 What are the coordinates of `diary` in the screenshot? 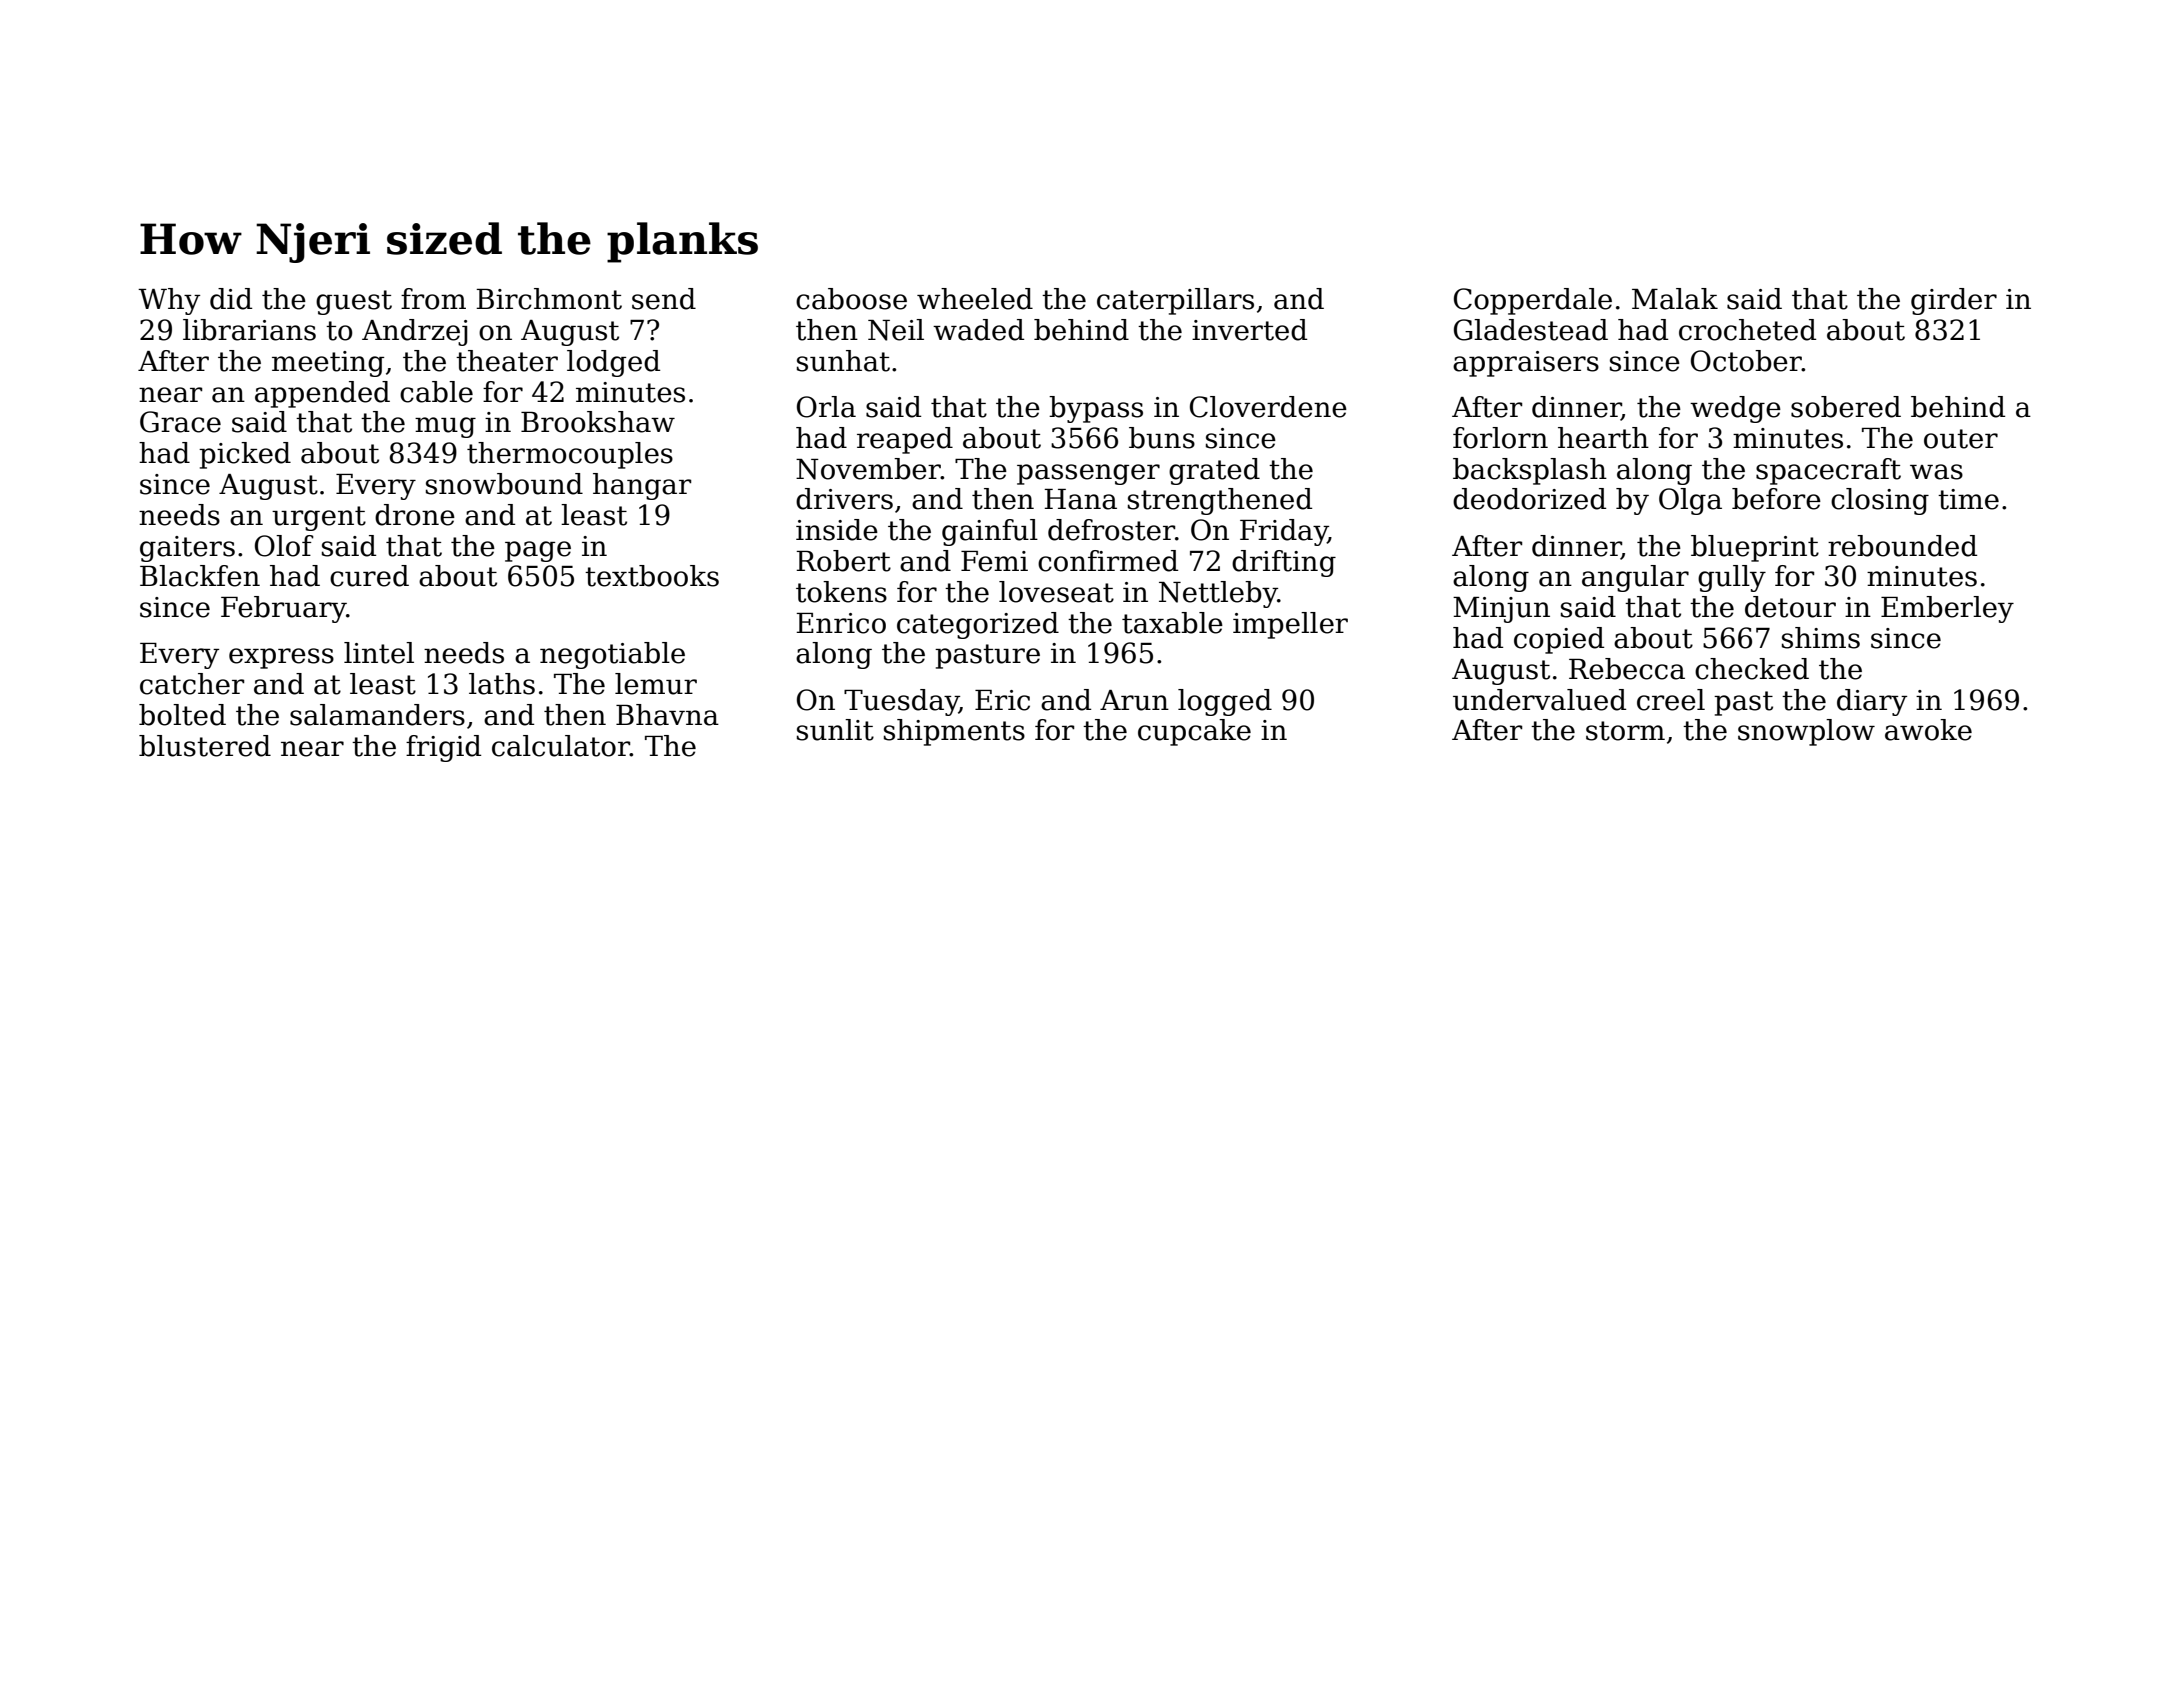 It's located at (1872, 702).
